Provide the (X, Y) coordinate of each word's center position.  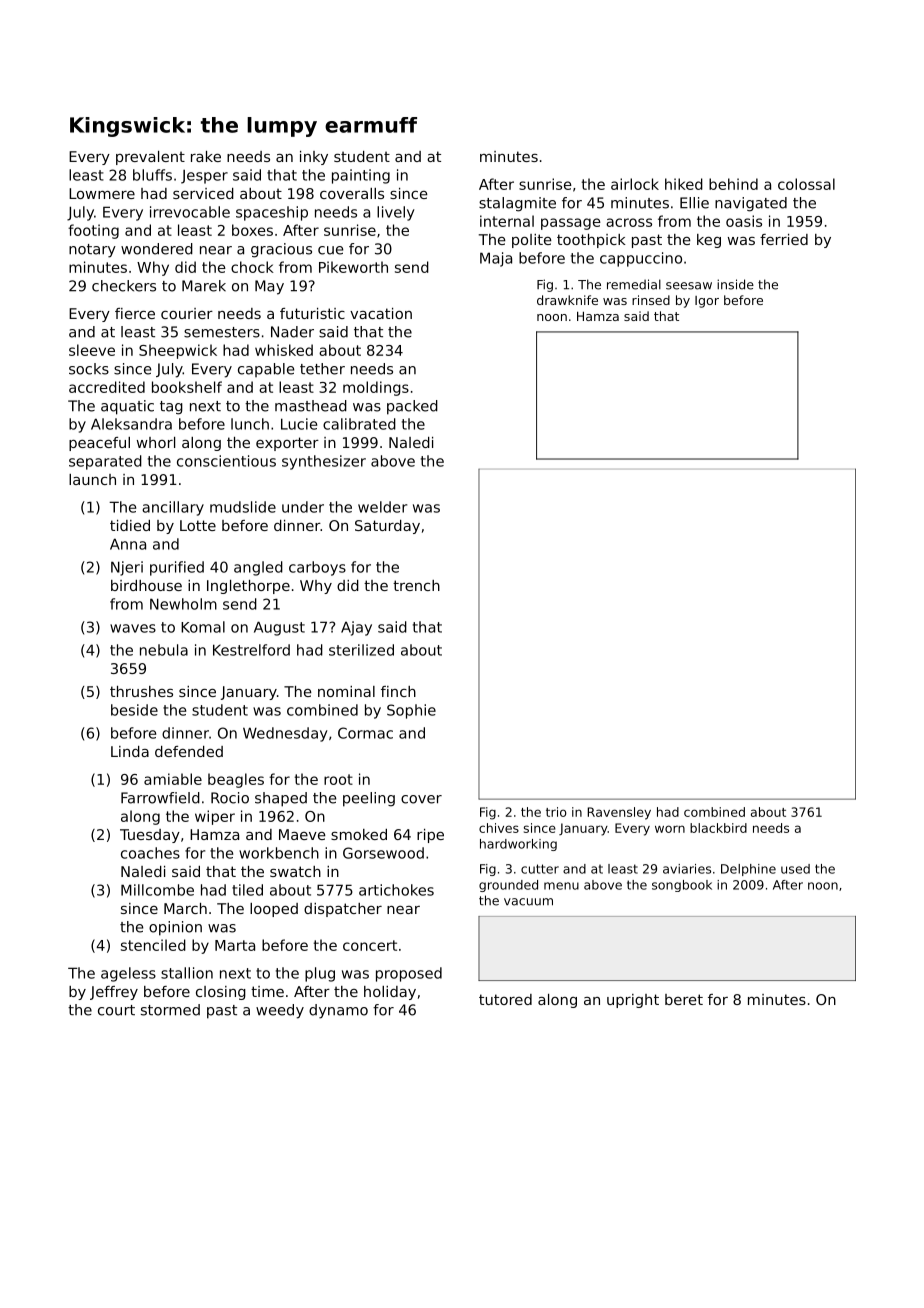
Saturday (387, 527)
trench (416, 585)
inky (314, 158)
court (116, 1010)
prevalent (150, 158)
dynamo (338, 1011)
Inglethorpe (248, 587)
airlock (635, 184)
